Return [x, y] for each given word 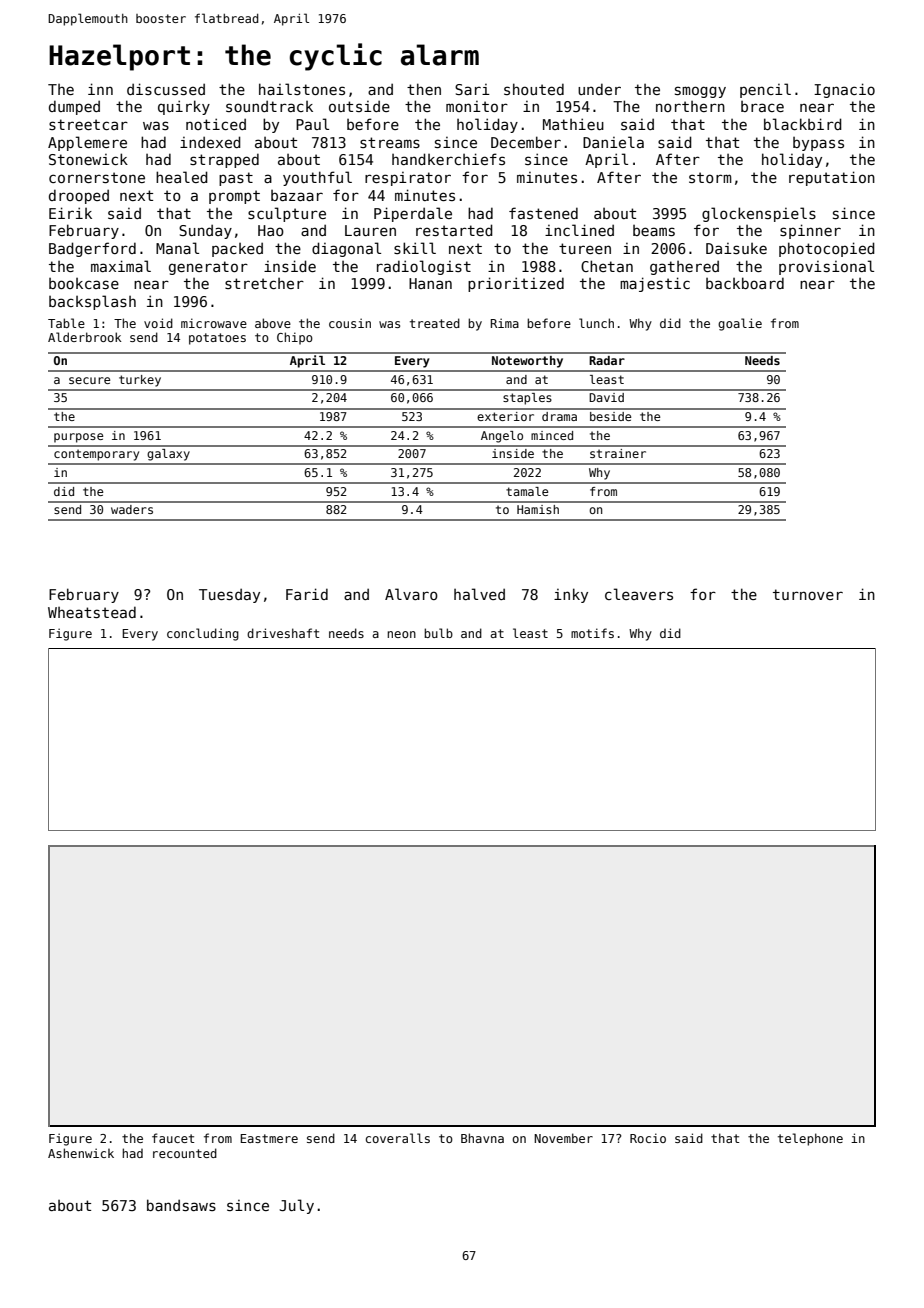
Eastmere [269, 1138]
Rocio [648, 1138]
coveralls [398, 1138]
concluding [203, 634]
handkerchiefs [448, 159]
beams [654, 230]
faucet [173, 1138]
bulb [438, 633]
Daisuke [736, 248]
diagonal [346, 249]
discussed [166, 89]
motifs [592, 633]
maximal [121, 266]
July [296, 1206]
